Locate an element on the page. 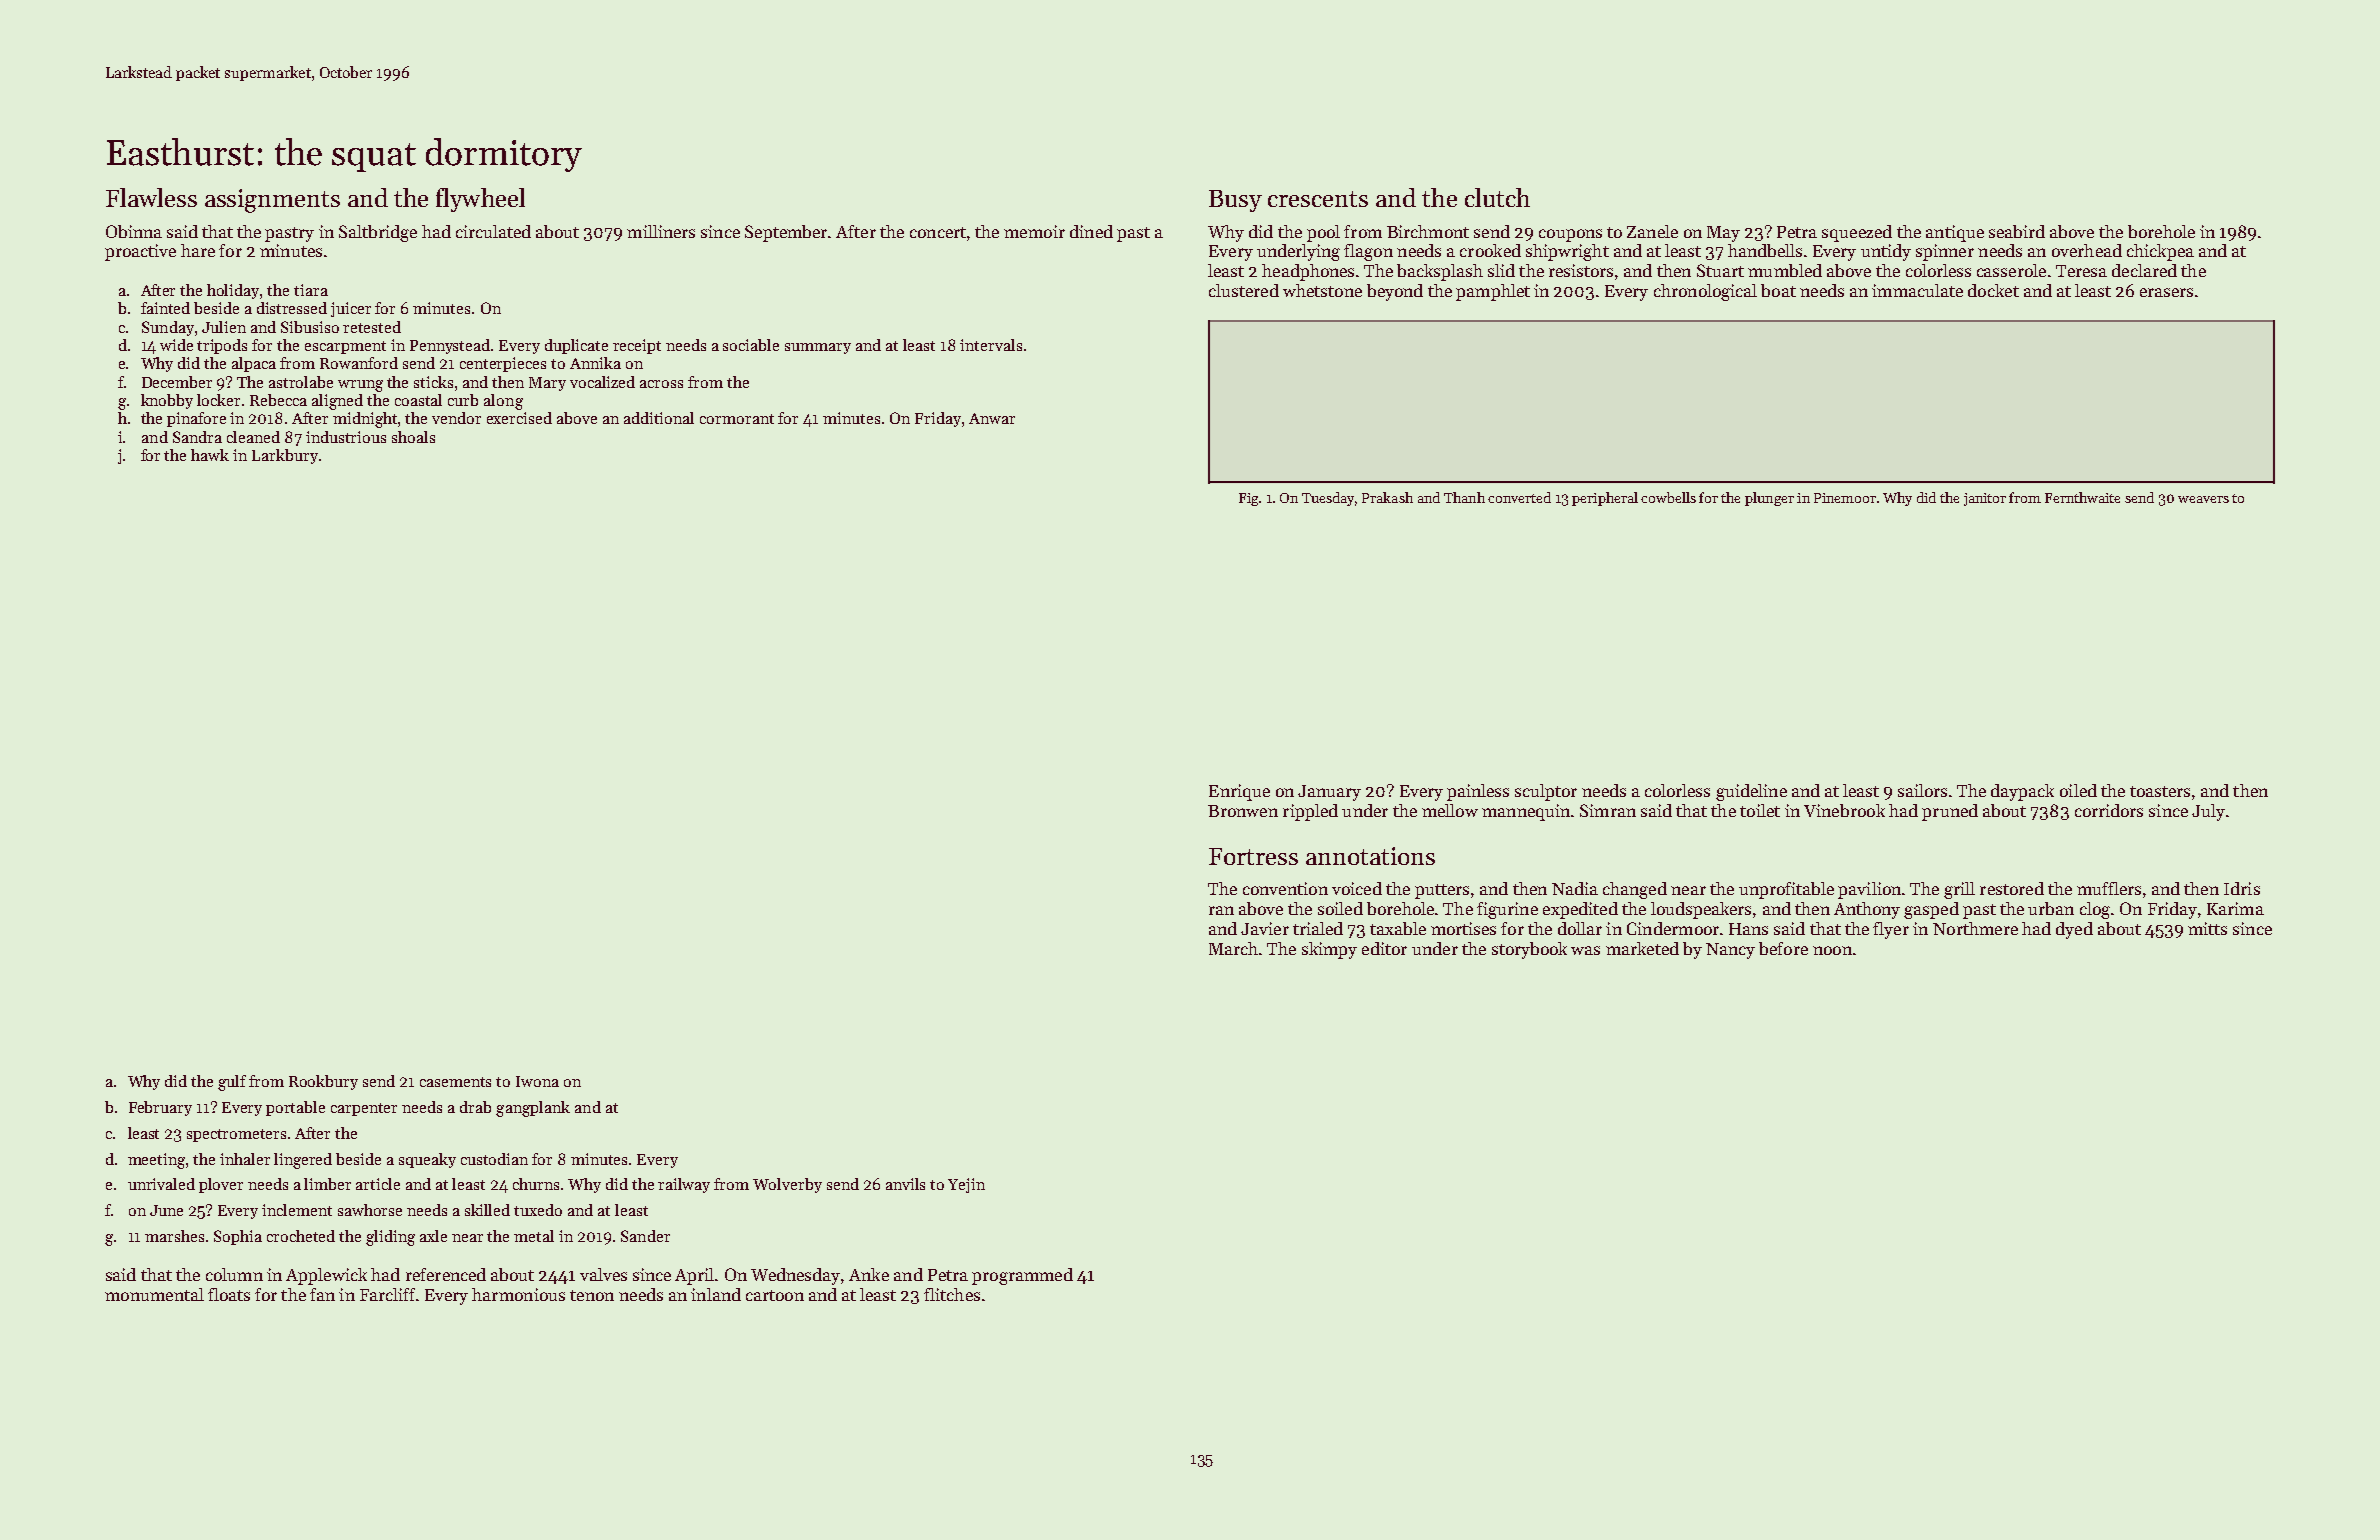  noon is located at coordinates (1832, 950).
